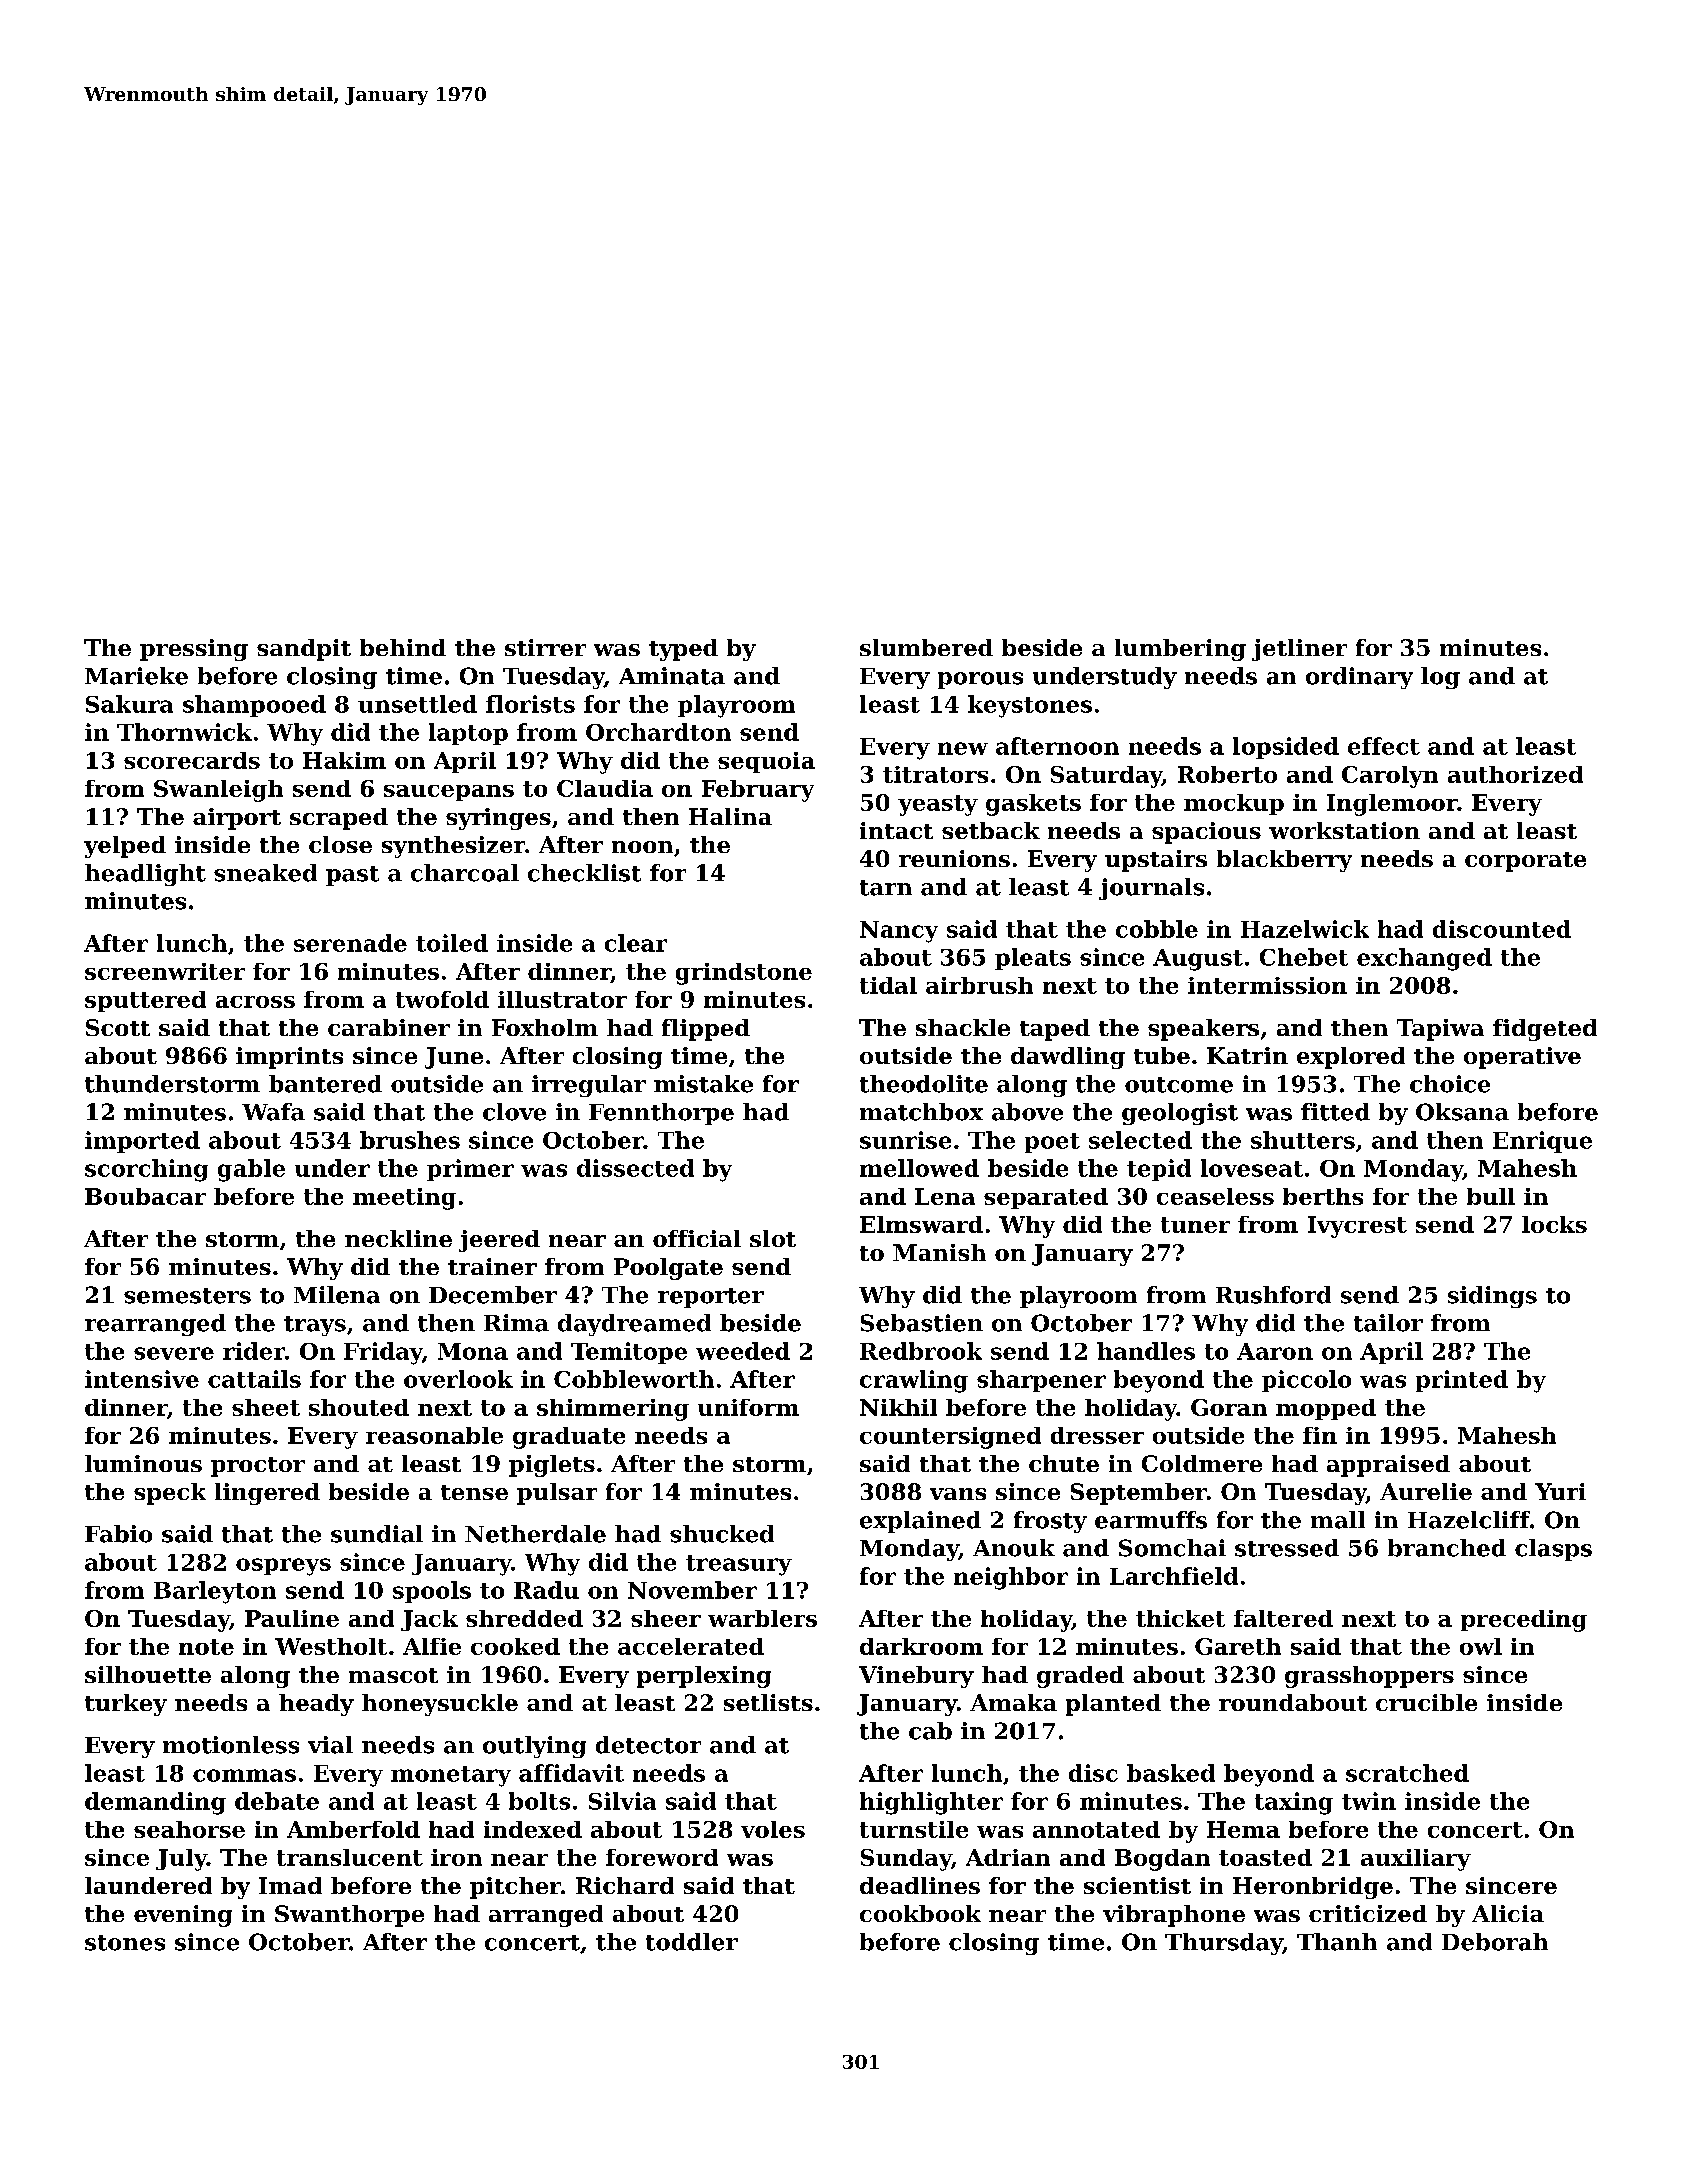 The height and width of the screenshot is (2178, 1683). Describe the element at coordinates (1052, 1143) in the screenshot. I see `poet` at that location.
